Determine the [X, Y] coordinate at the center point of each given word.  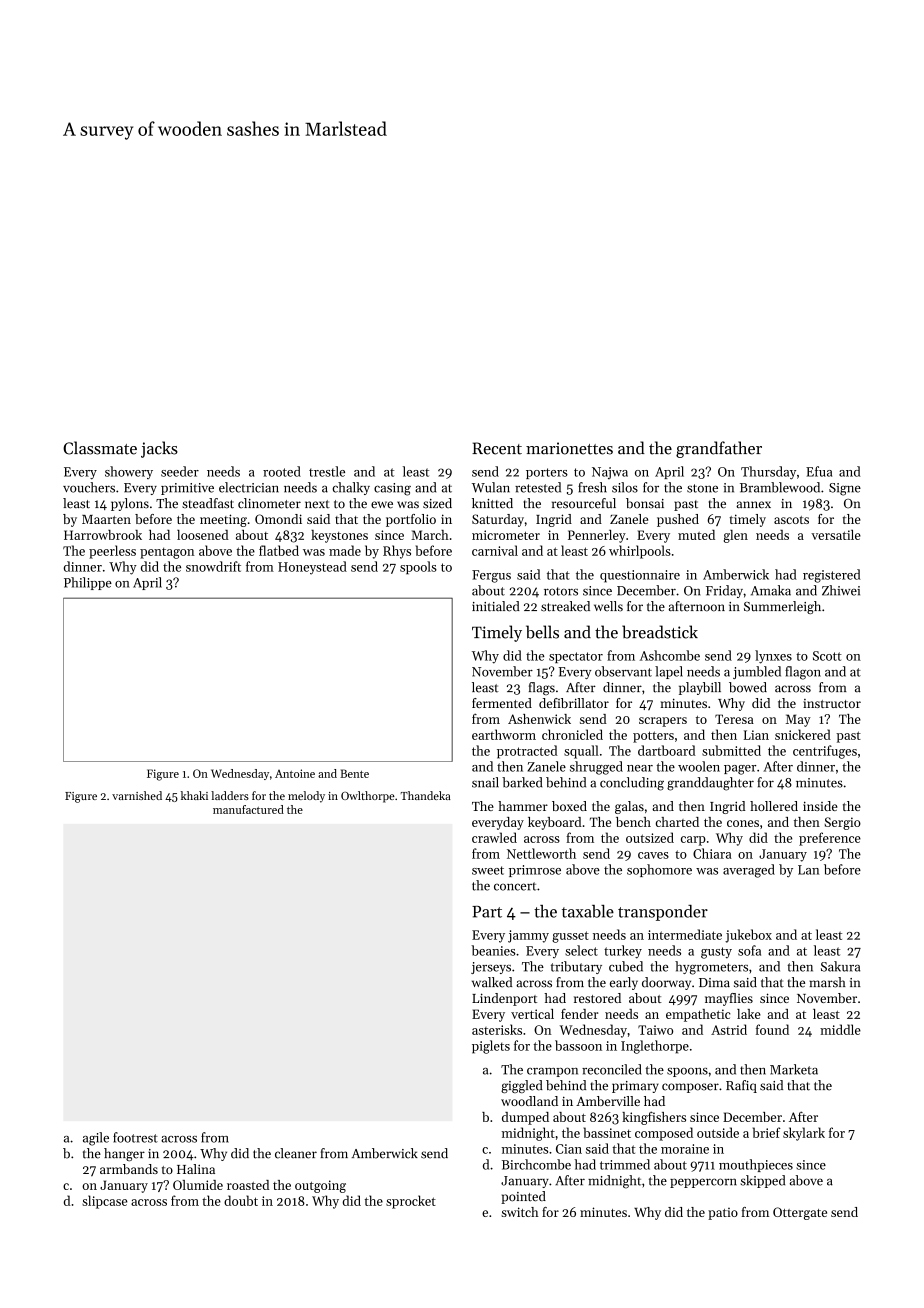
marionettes [569, 448]
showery [129, 472]
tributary [576, 967]
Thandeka [426, 795]
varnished [137, 795]
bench [633, 822]
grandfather [719, 449]
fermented [502, 703]
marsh [827, 982]
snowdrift [213, 566]
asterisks [497, 1029]
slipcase [105, 1202]
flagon [803, 673]
